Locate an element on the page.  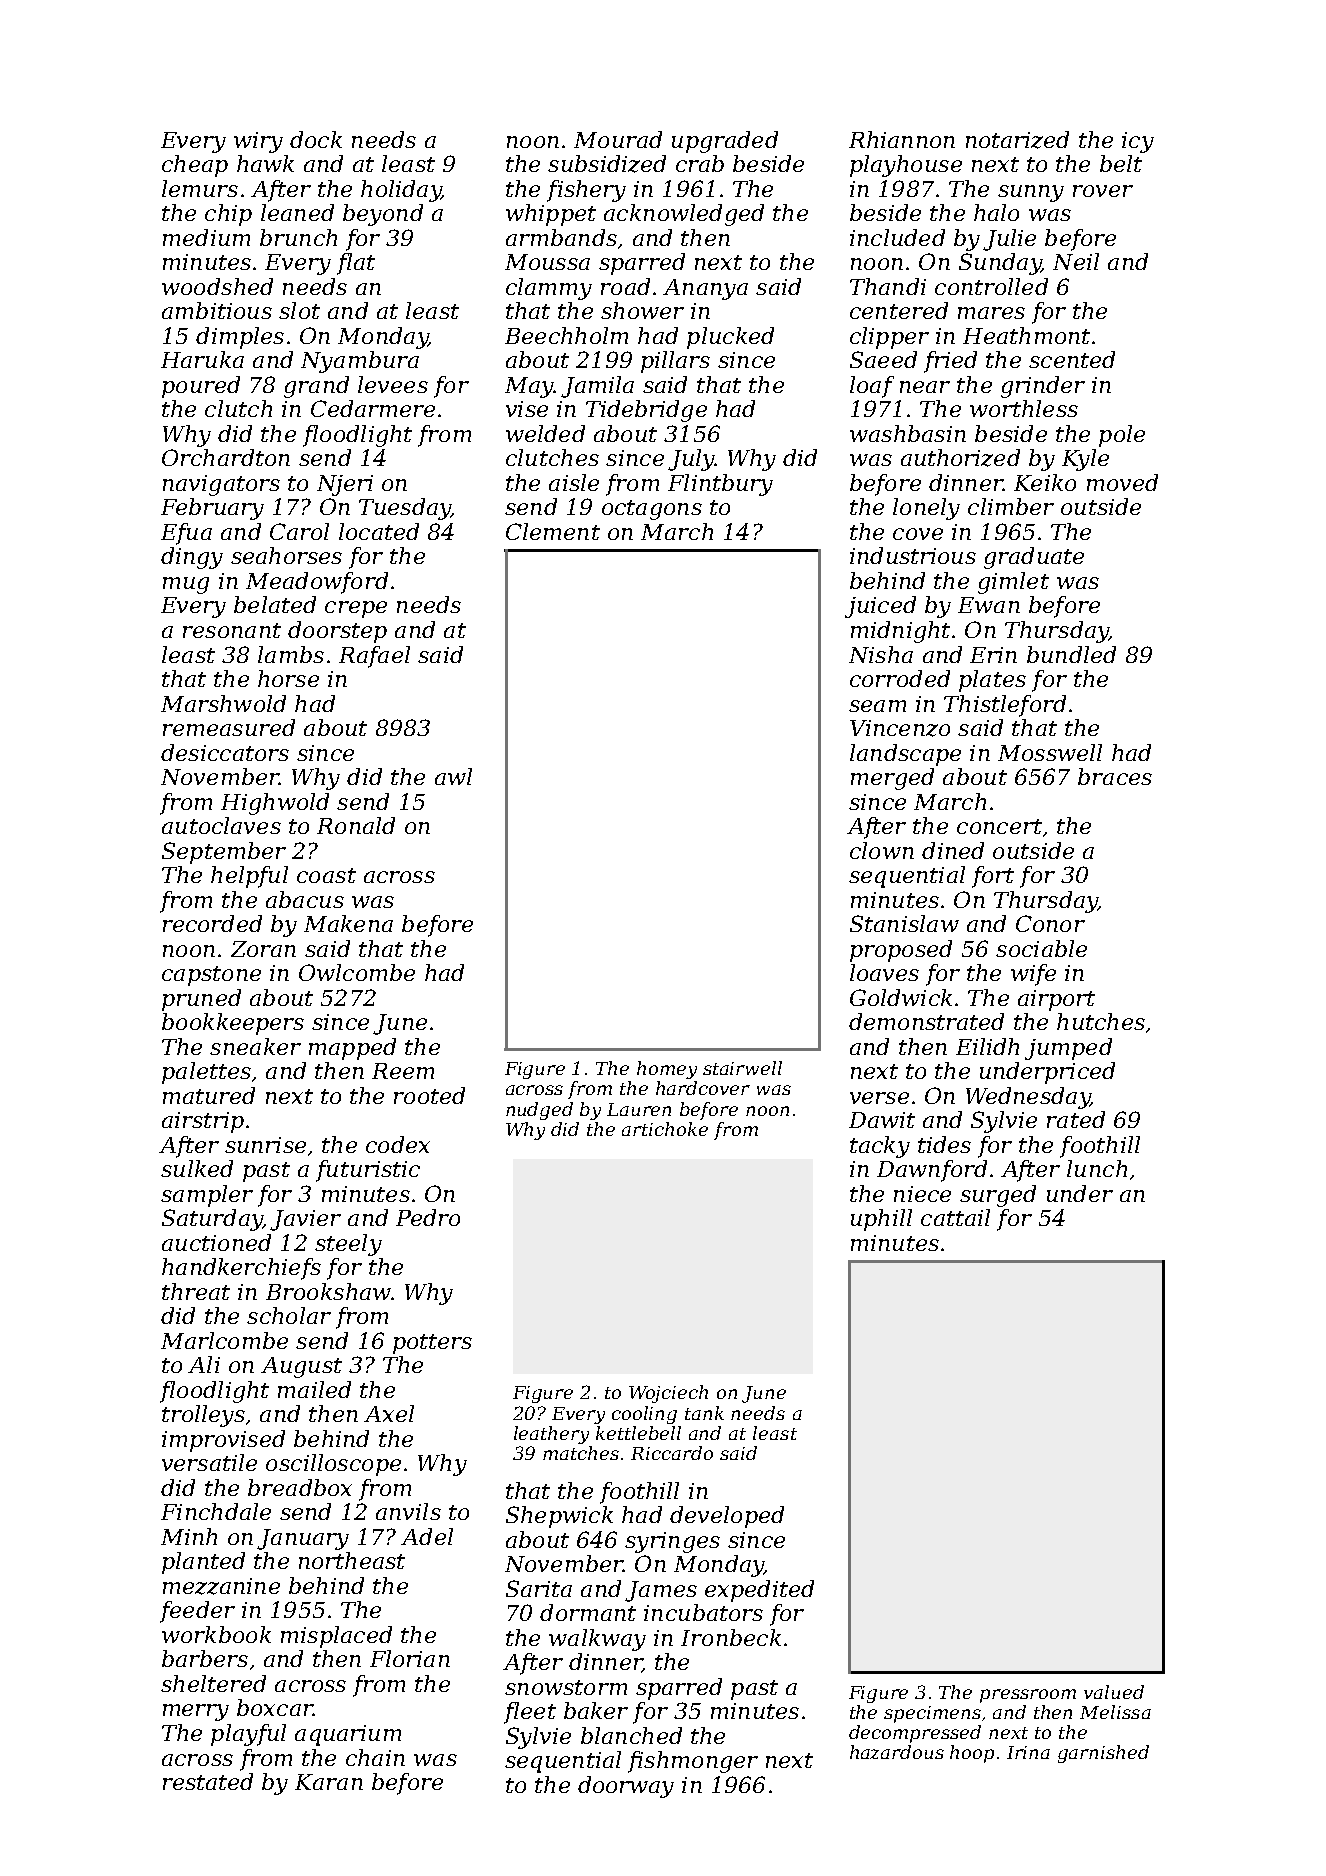
Finchdale is located at coordinates (216, 1511).
